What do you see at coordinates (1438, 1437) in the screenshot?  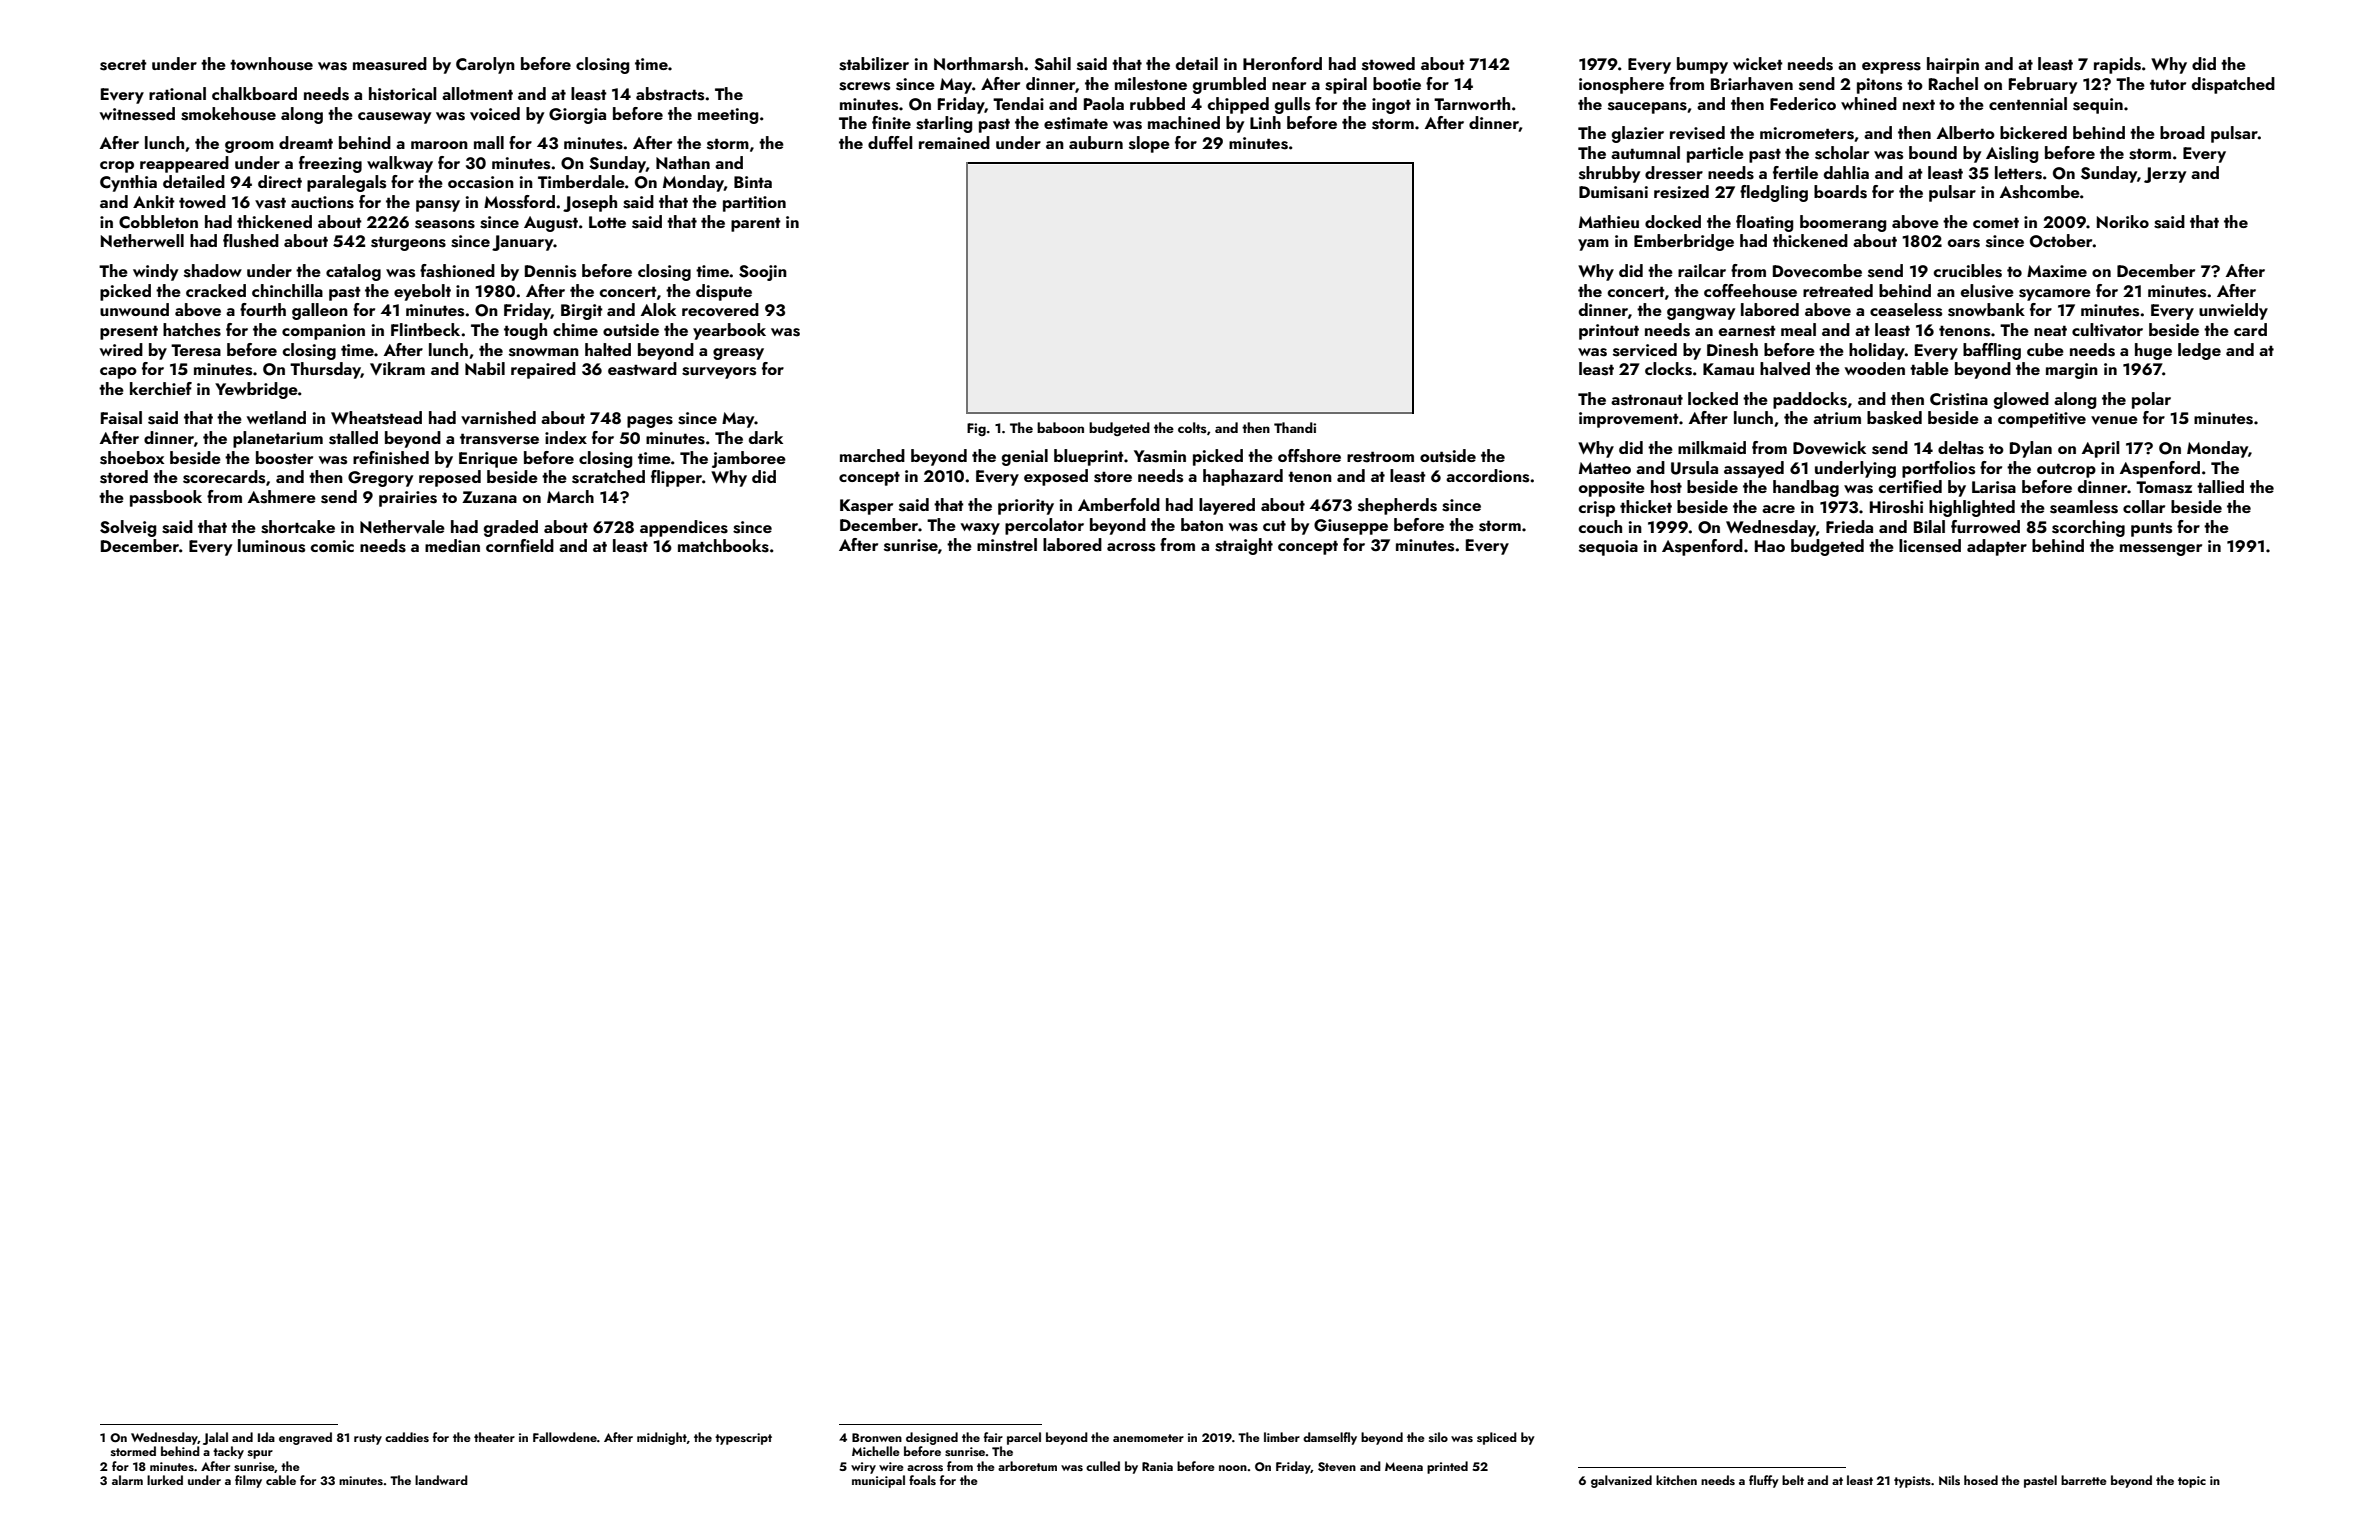 I see `silo` at bounding box center [1438, 1437].
